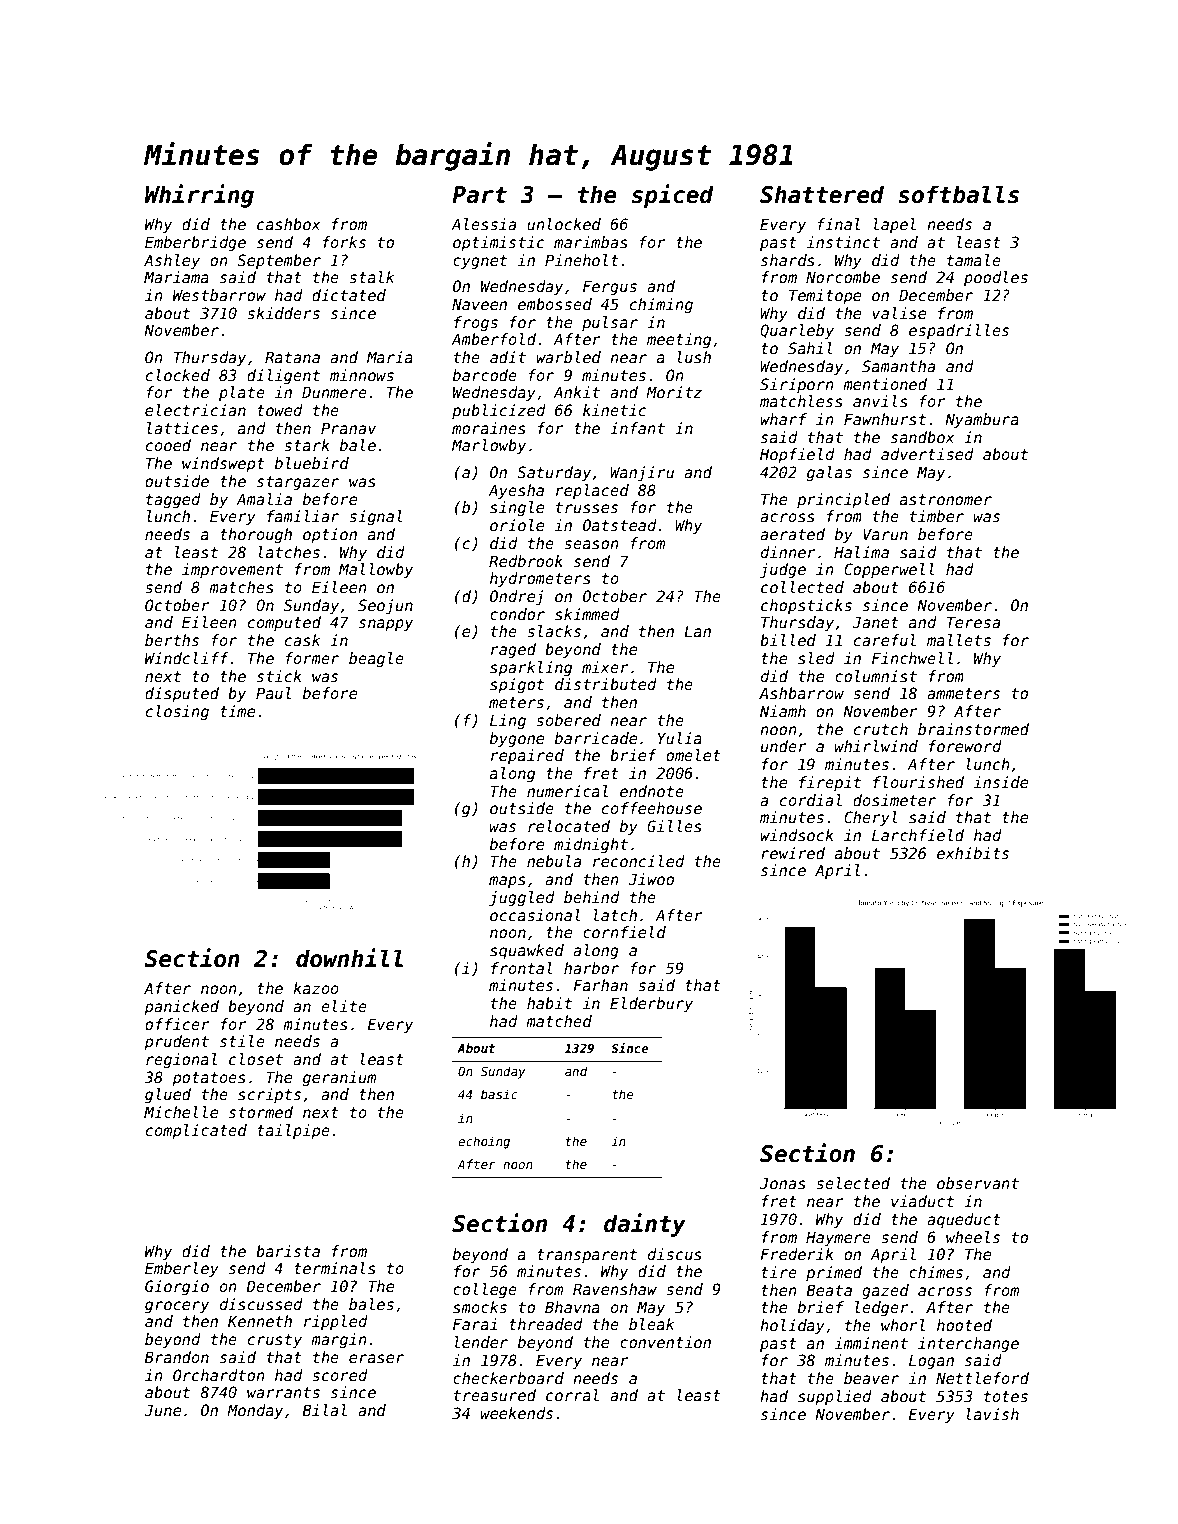 The height and width of the page is (1524, 1178). Describe the element at coordinates (620, 525) in the page. I see `Oatstead` at that location.
